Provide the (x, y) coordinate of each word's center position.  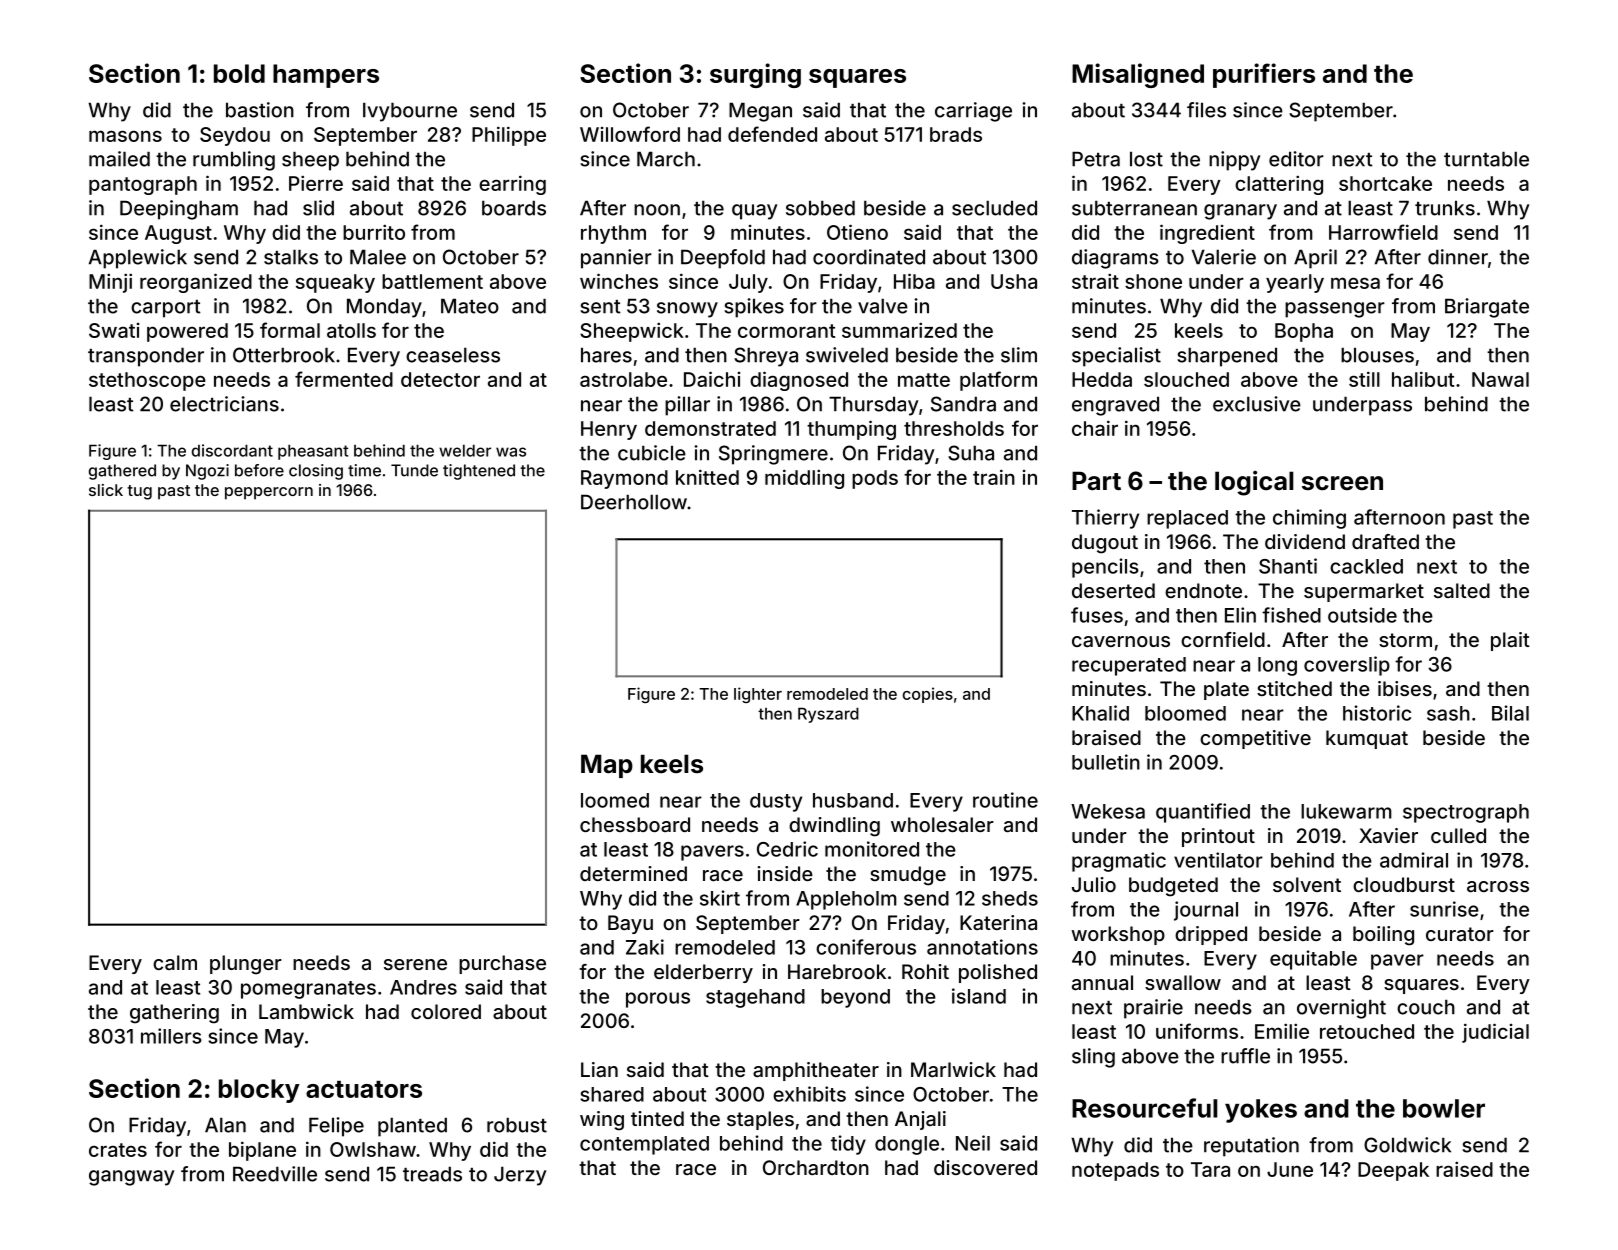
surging (755, 75)
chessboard (635, 824)
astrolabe (623, 379)
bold (239, 73)
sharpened (1227, 357)
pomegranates (308, 990)
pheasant (313, 452)
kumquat (1367, 739)
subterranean (1134, 208)
